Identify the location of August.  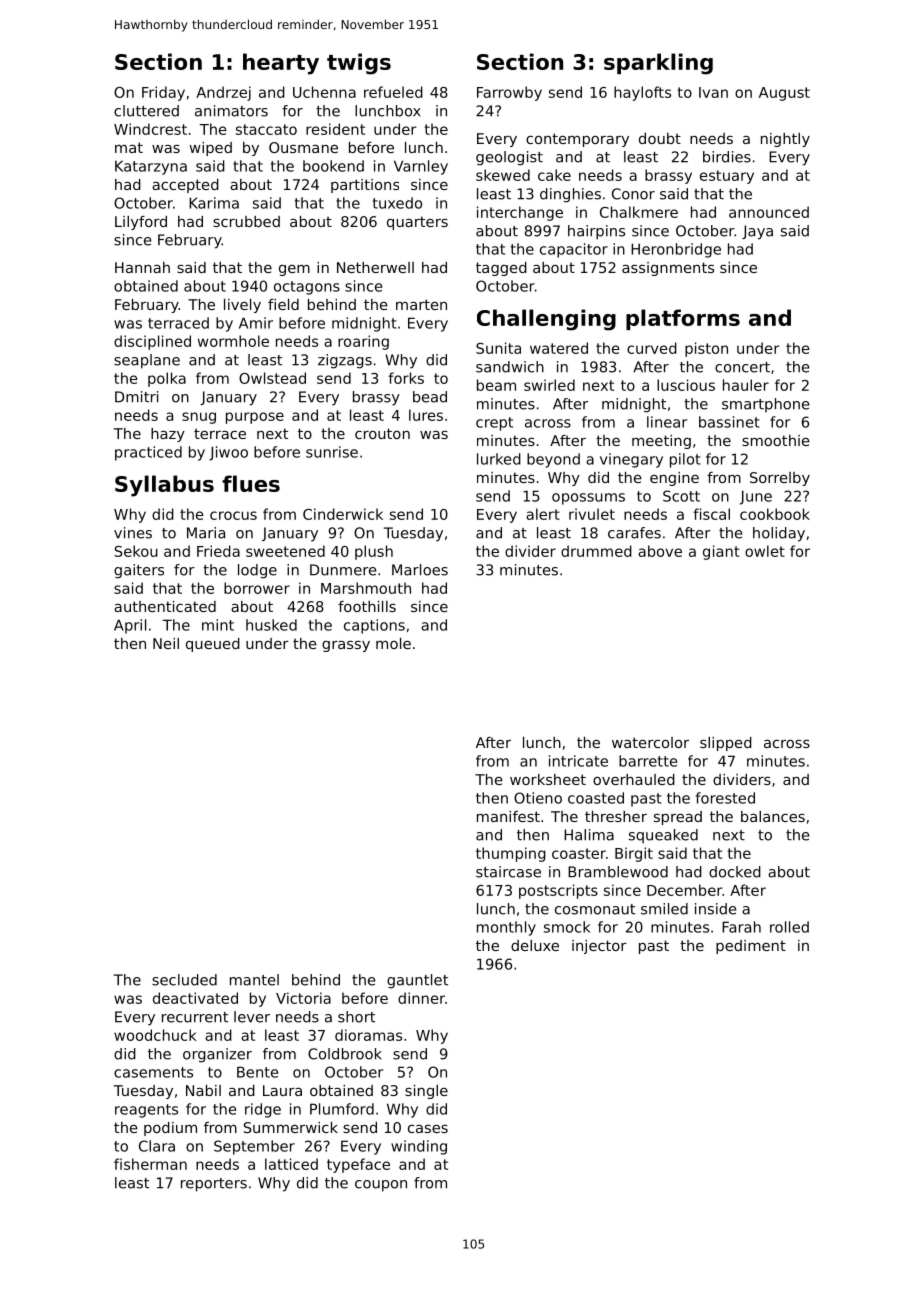
(784, 94).
